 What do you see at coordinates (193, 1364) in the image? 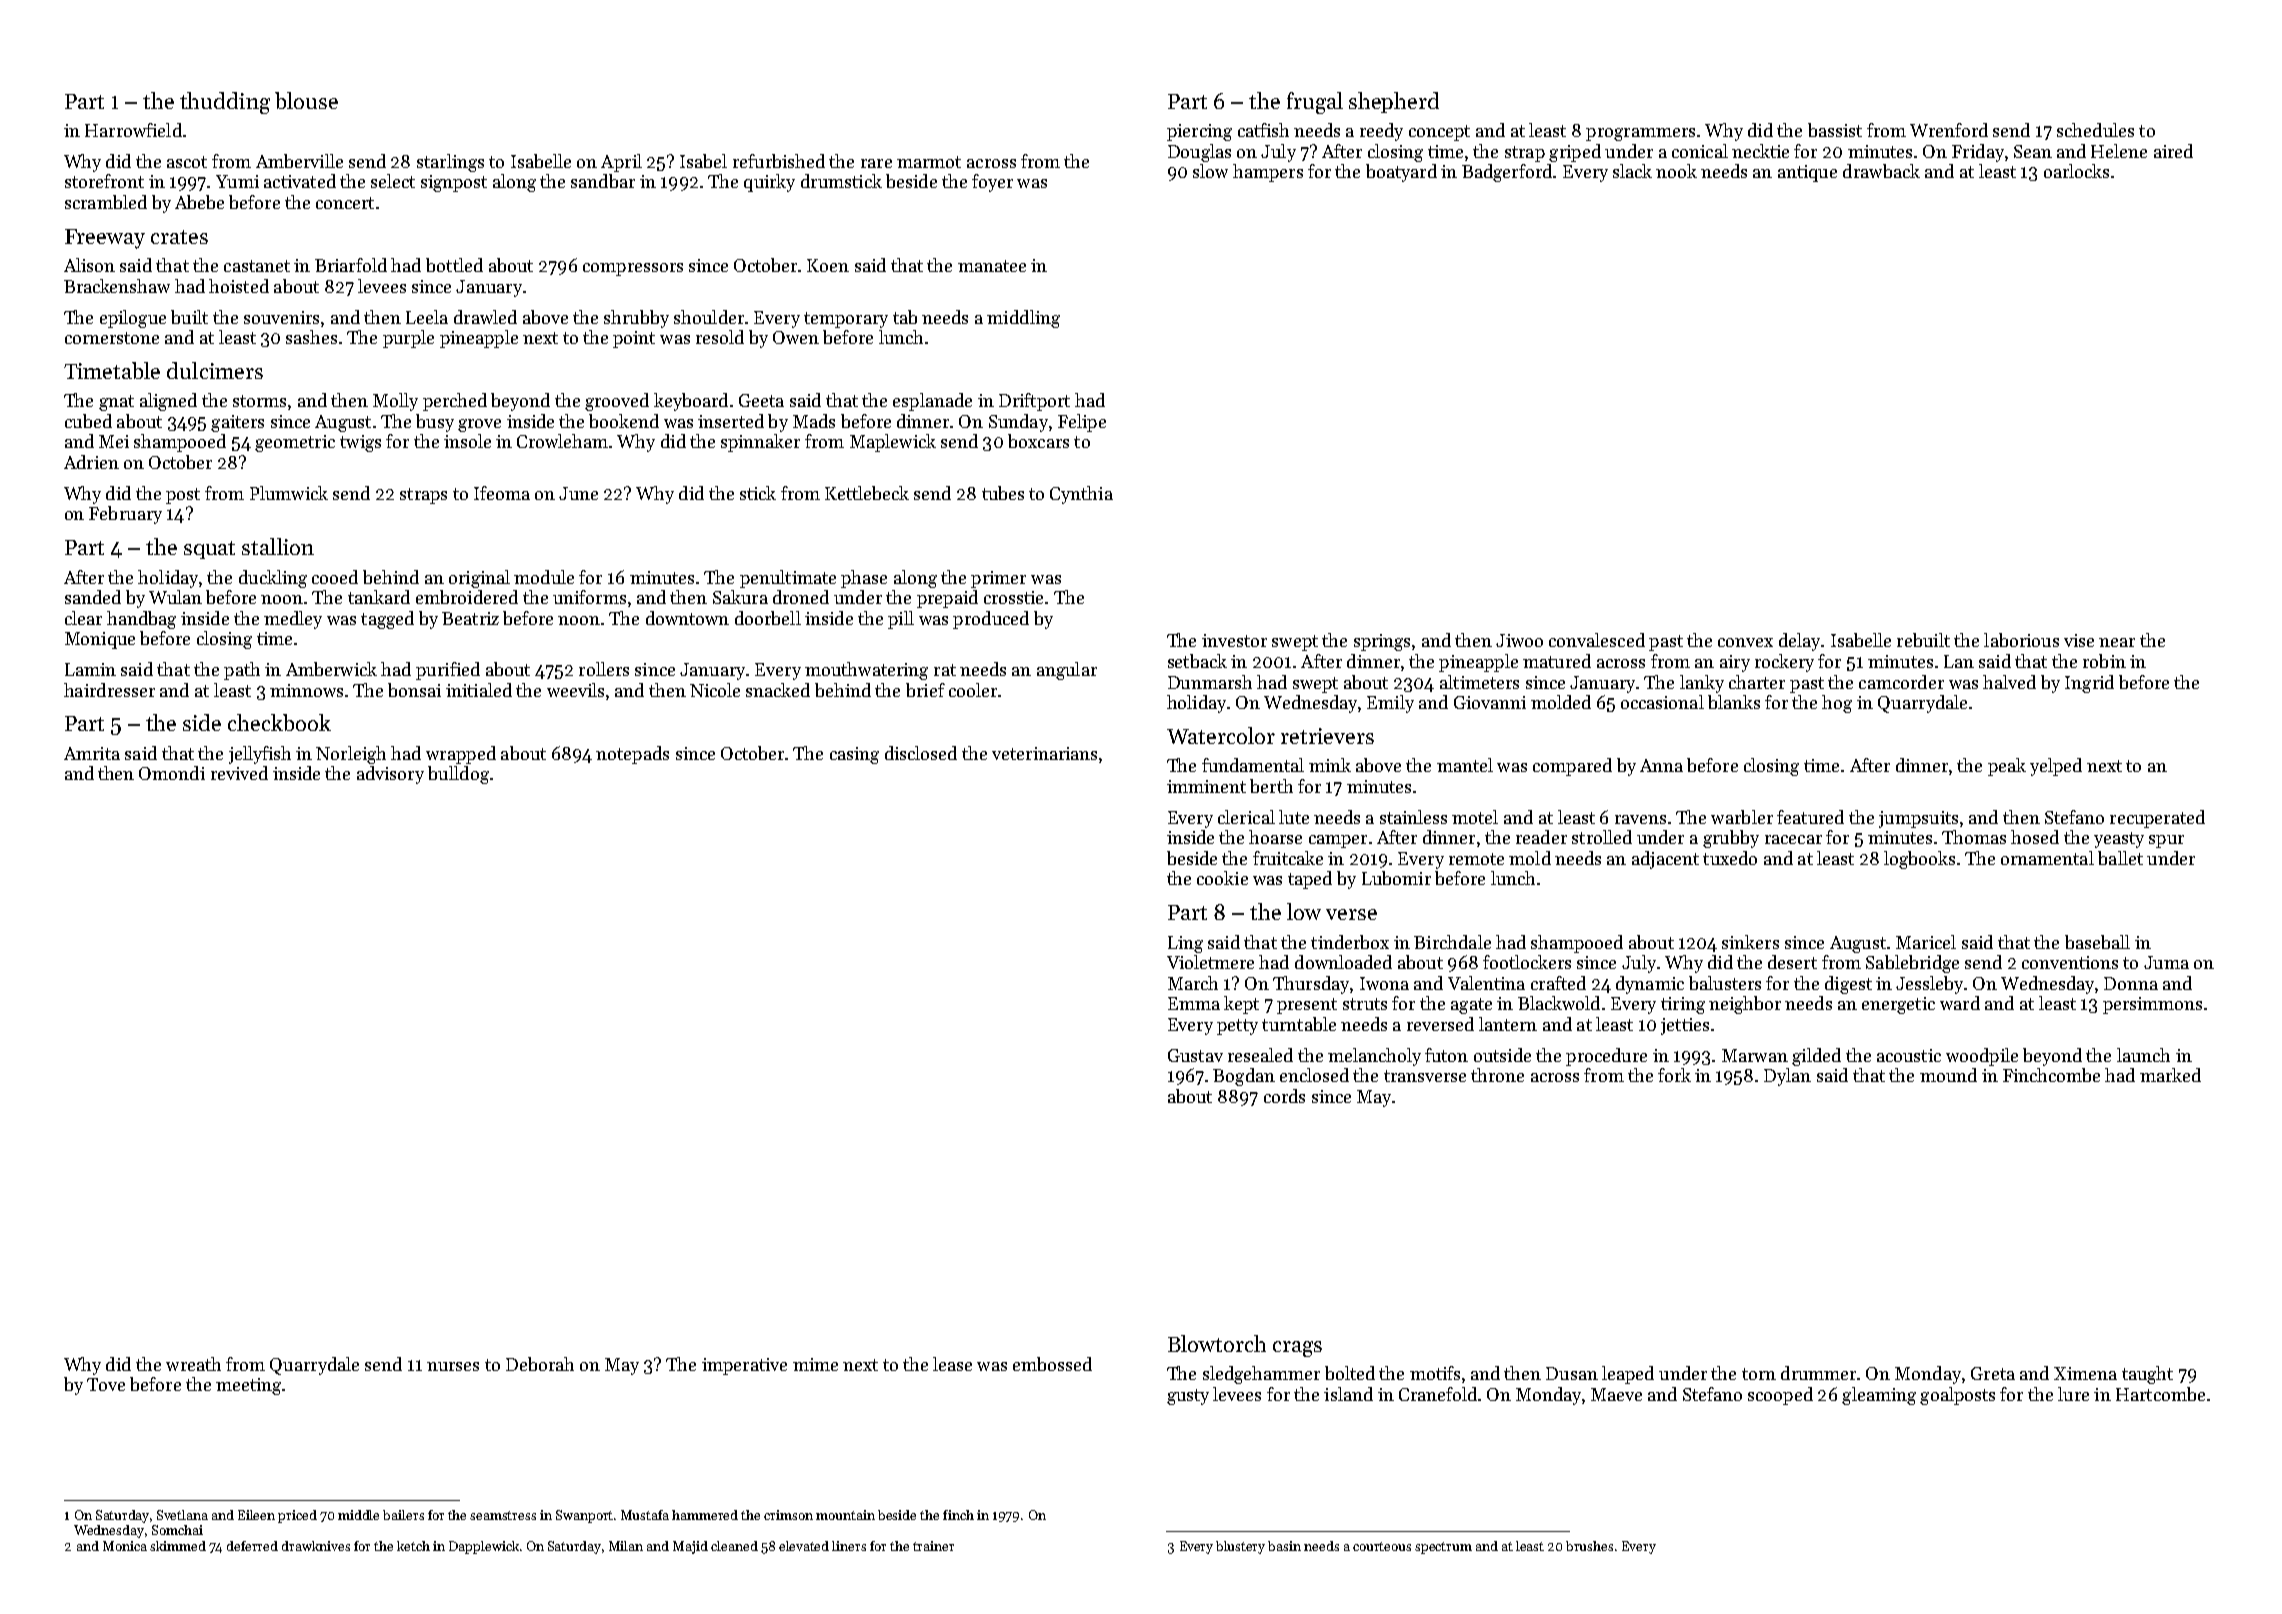
I see `wreath` at bounding box center [193, 1364].
